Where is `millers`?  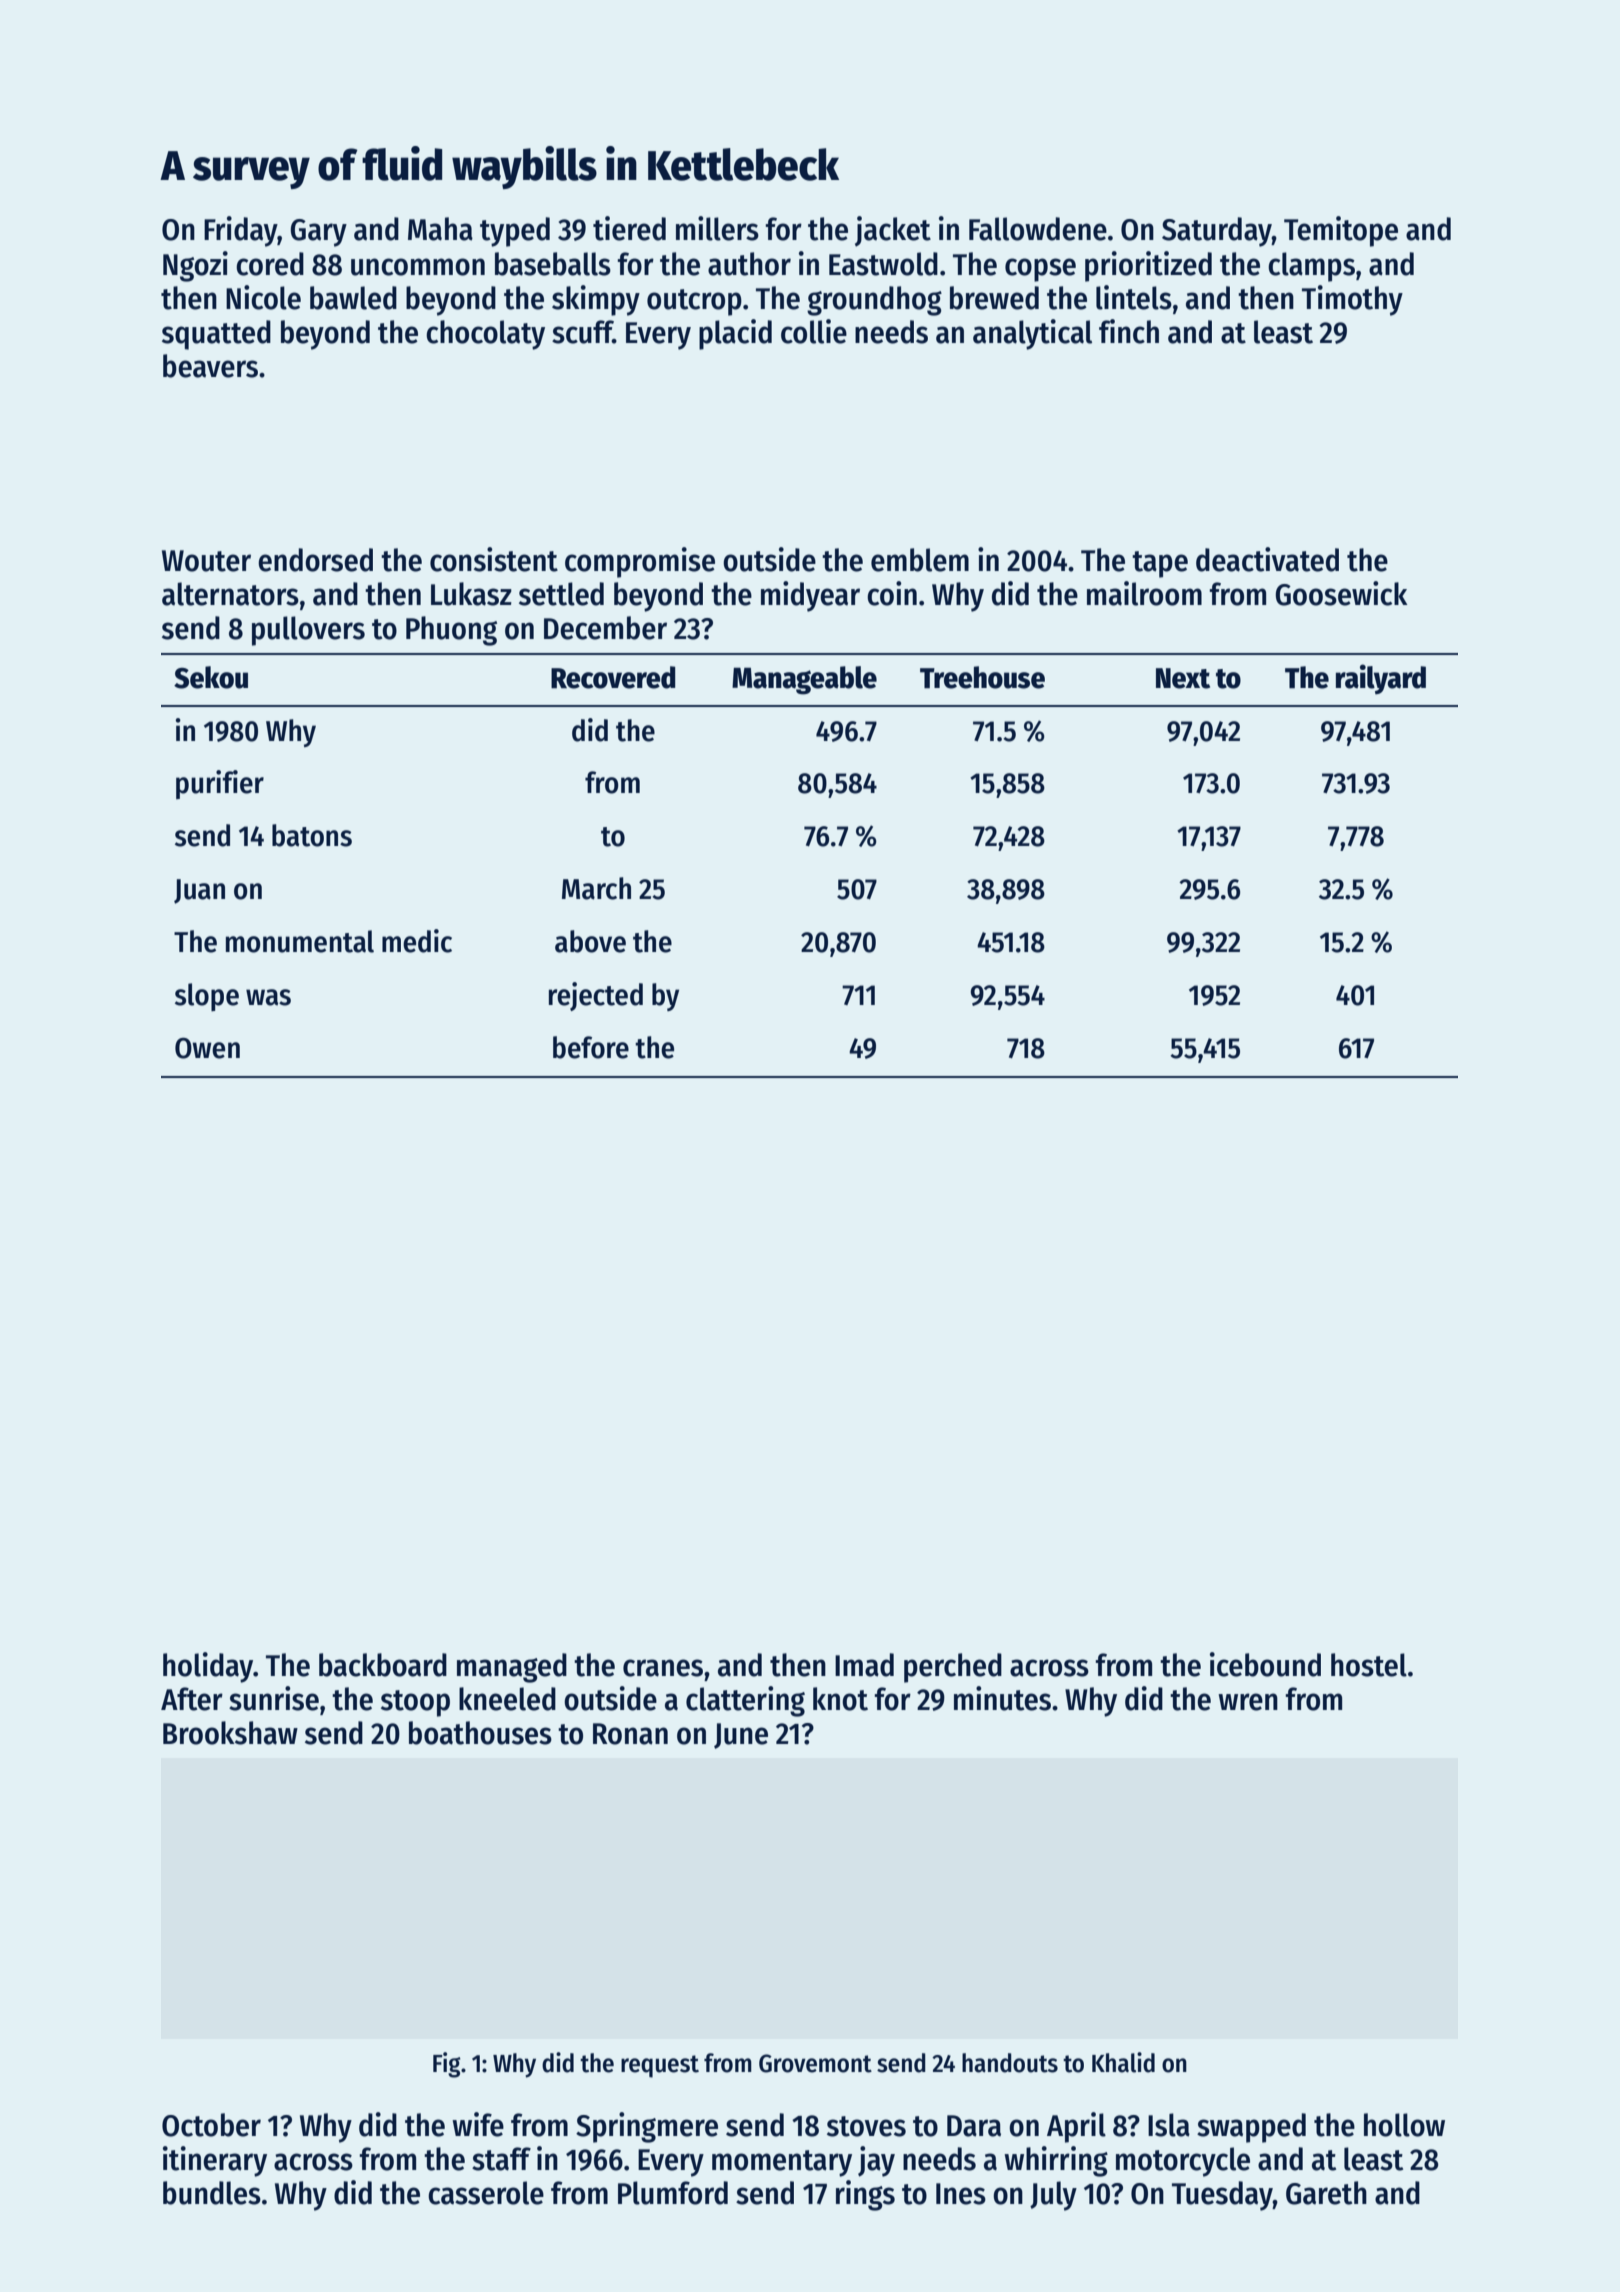
millers is located at coordinates (717, 228).
